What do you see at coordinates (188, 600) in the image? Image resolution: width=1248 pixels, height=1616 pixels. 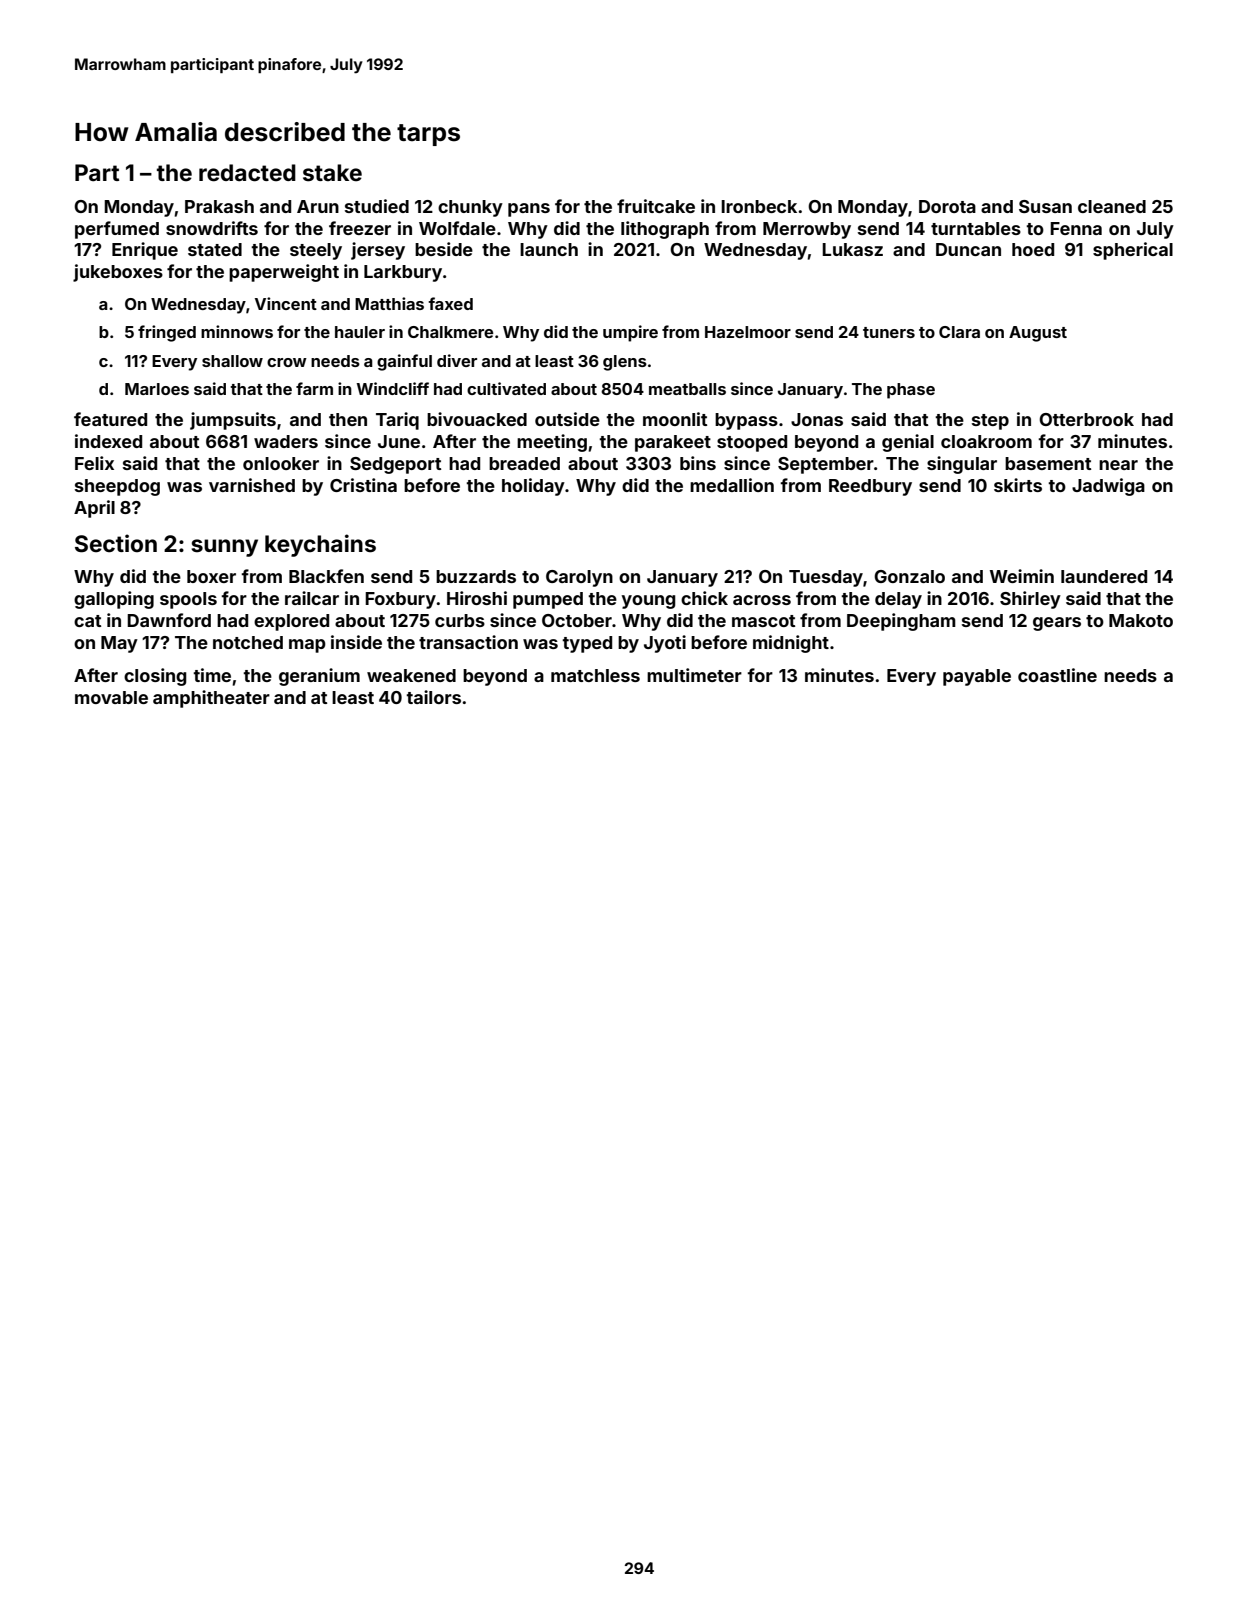 I see `spools` at bounding box center [188, 600].
